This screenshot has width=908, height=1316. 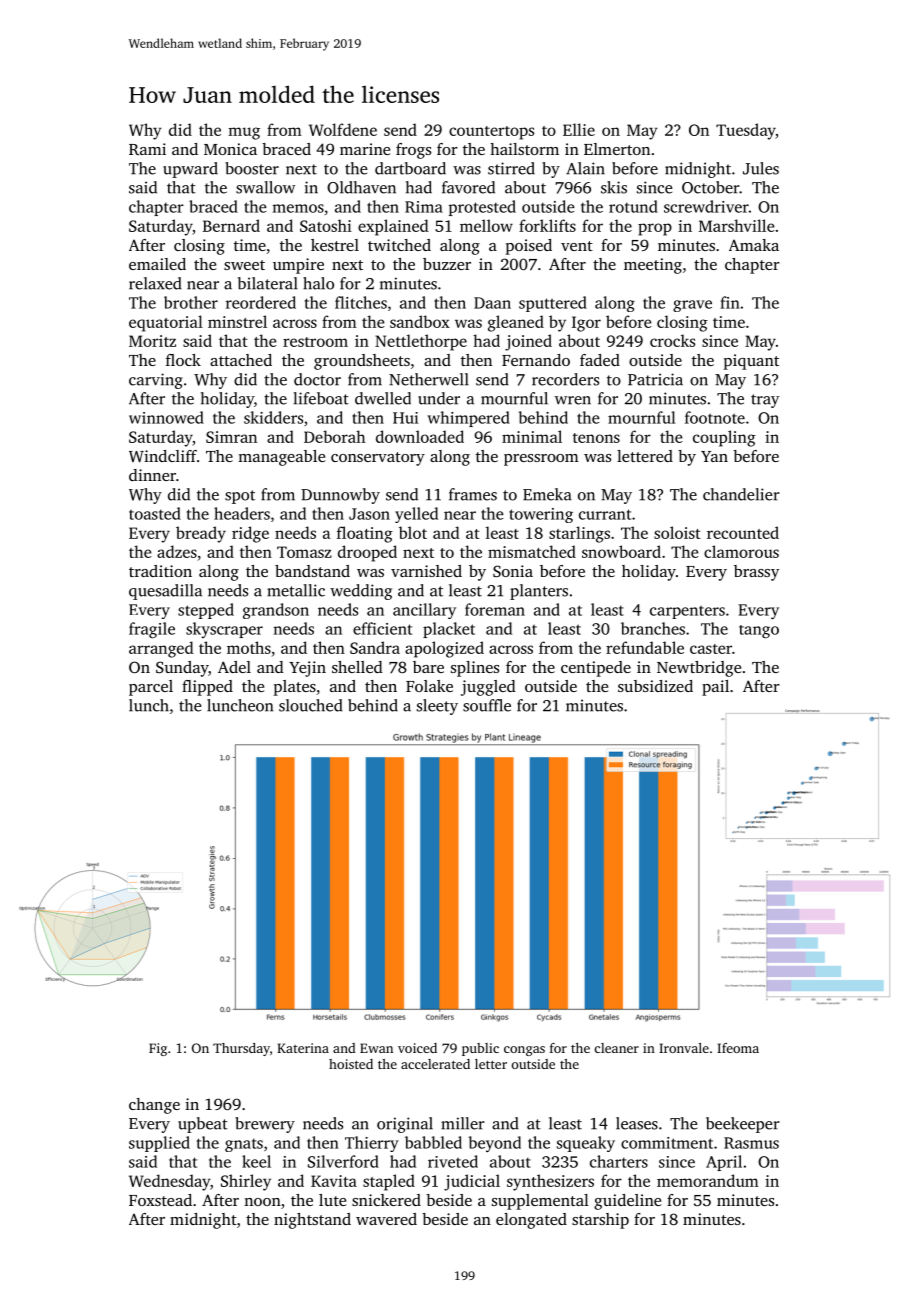 What do you see at coordinates (386, 1219) in the screenshot?
I see `wavered` at bounding box center [386, 1219].
